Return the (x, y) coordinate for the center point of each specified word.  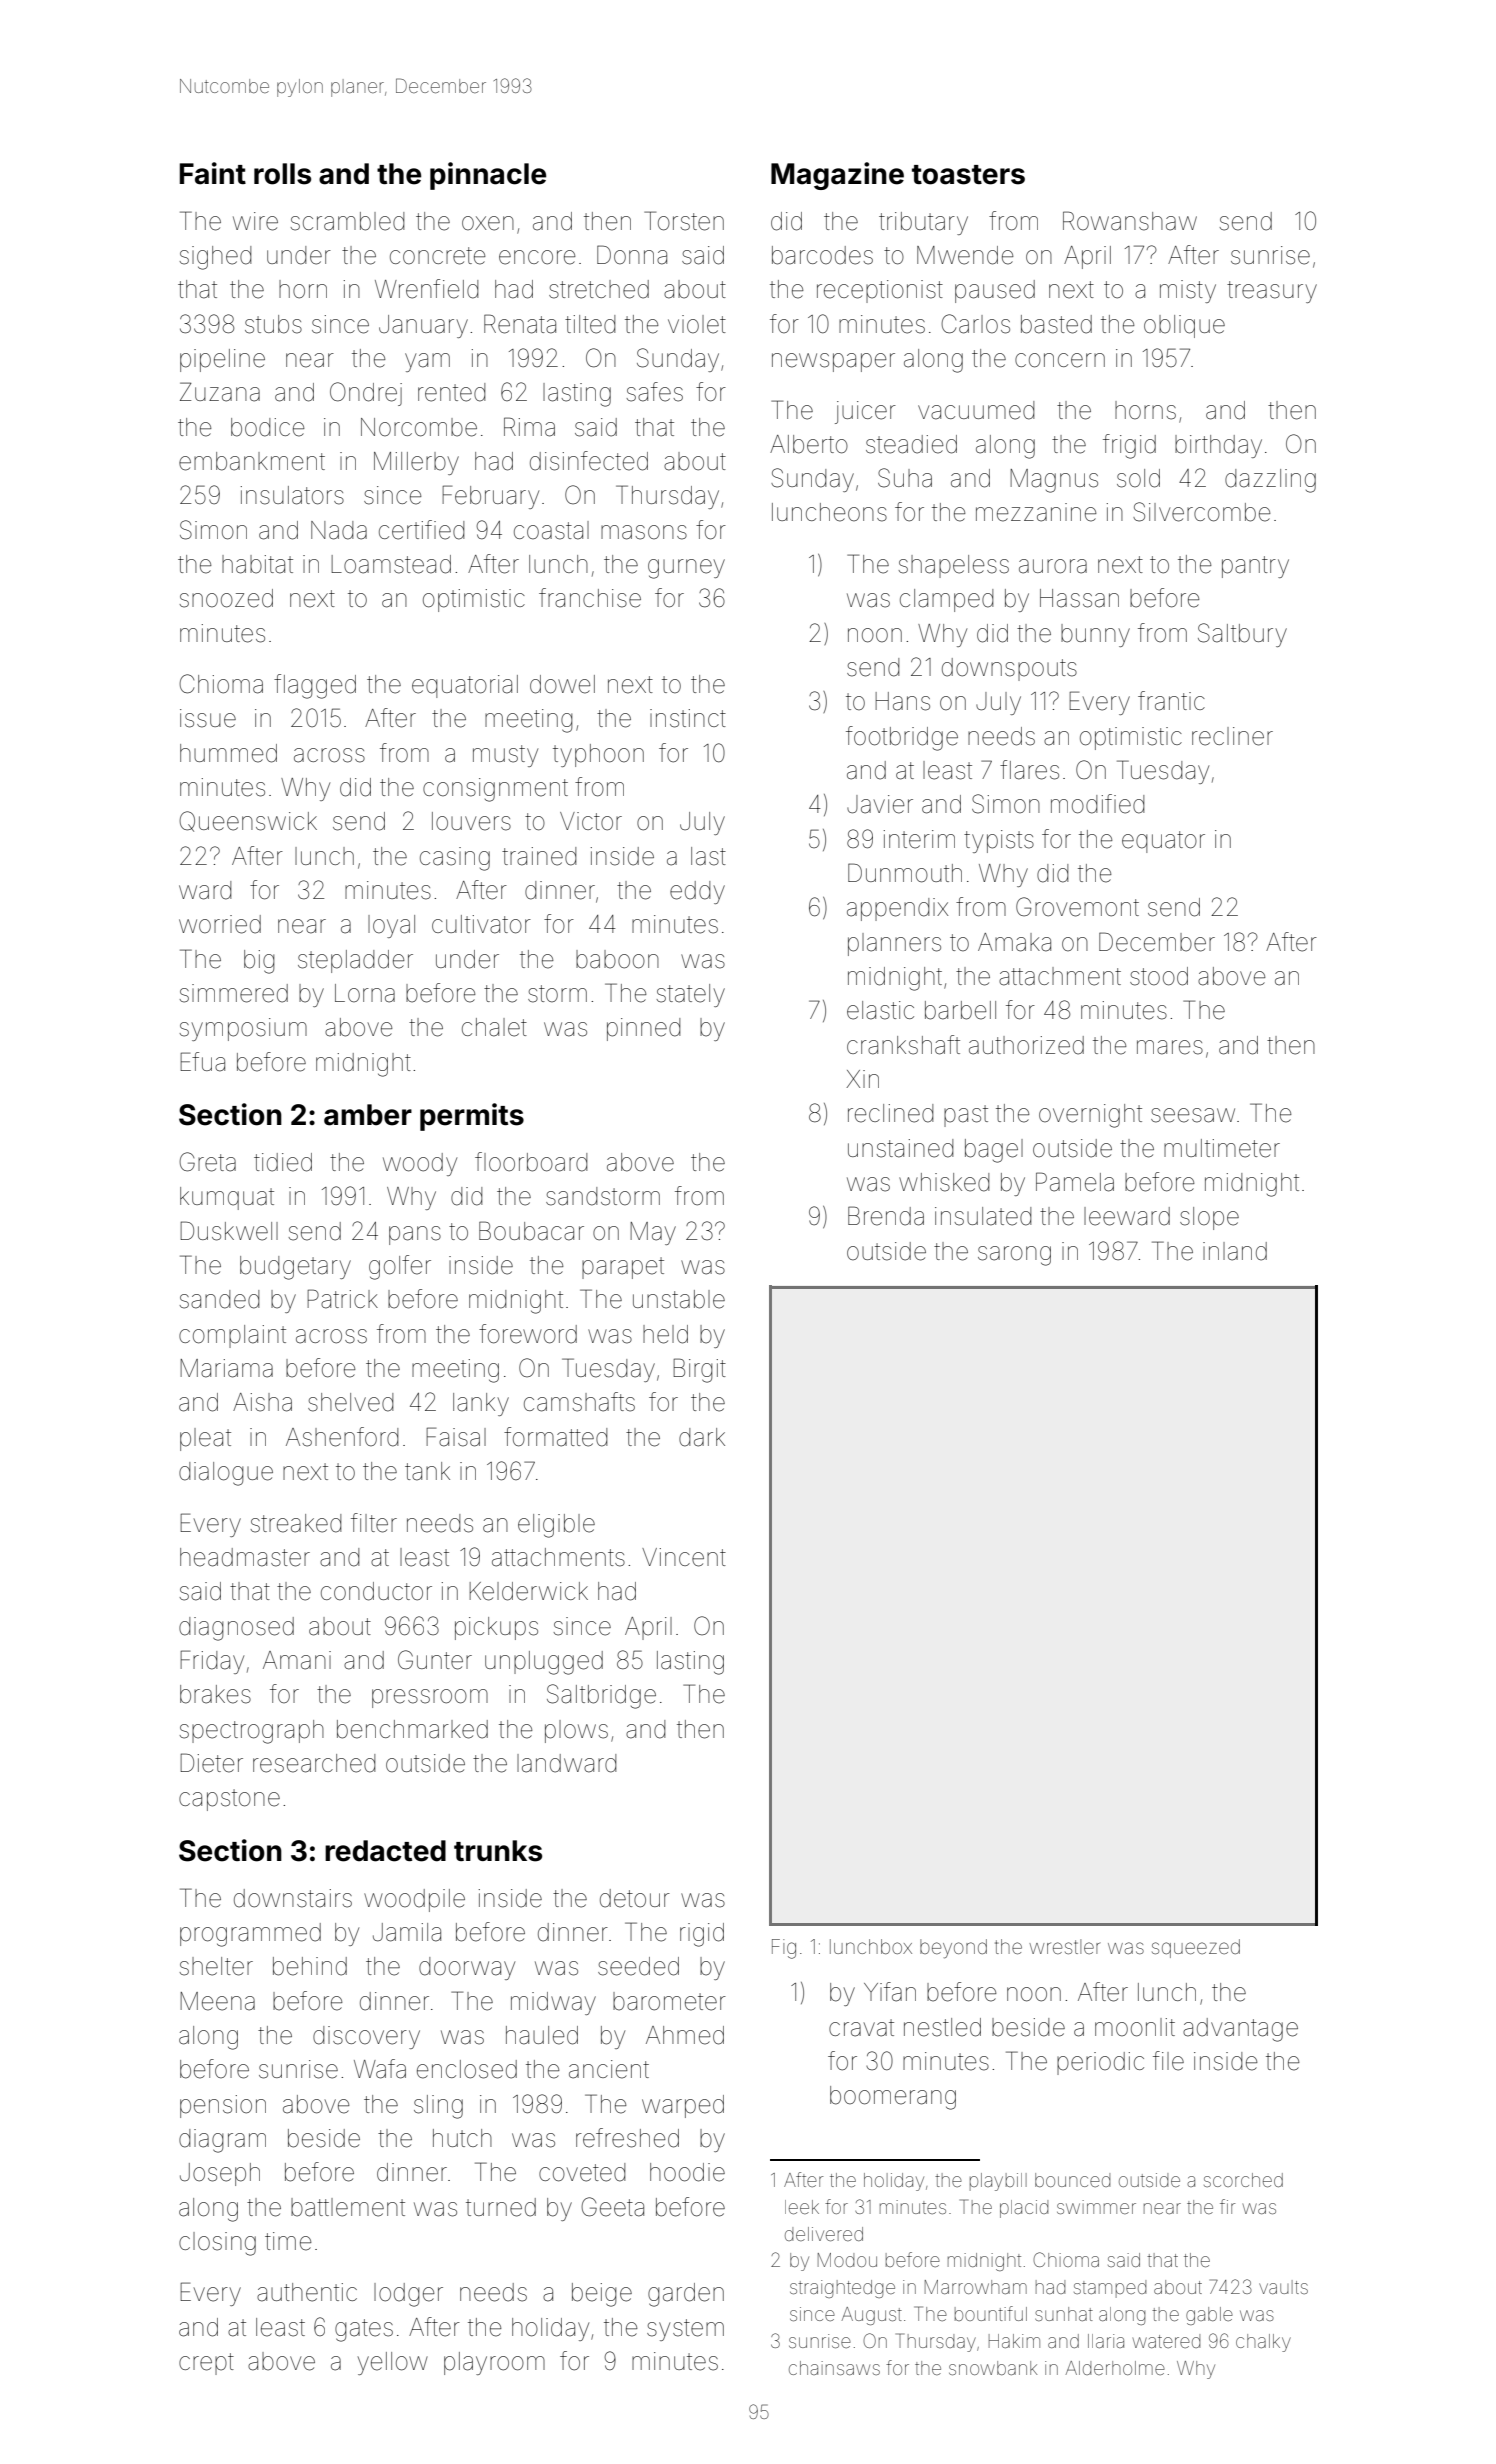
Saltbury (1242, 635)
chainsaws (834, 2368)
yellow (393, 2363)
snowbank (993, 2368)
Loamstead (391, 564)
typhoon (598, 755)
